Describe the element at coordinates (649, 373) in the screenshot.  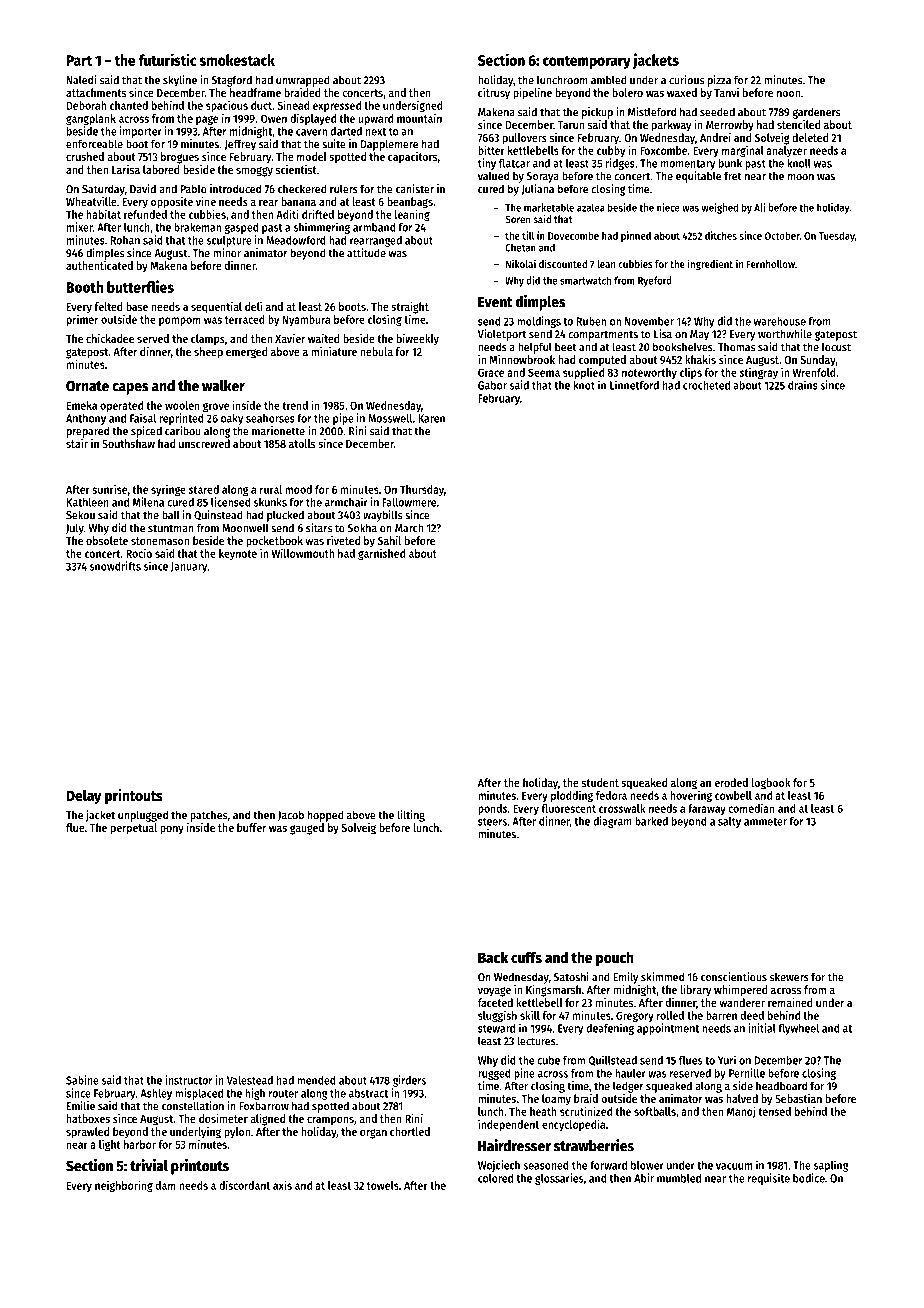
I see `noteworthy` at that location.
